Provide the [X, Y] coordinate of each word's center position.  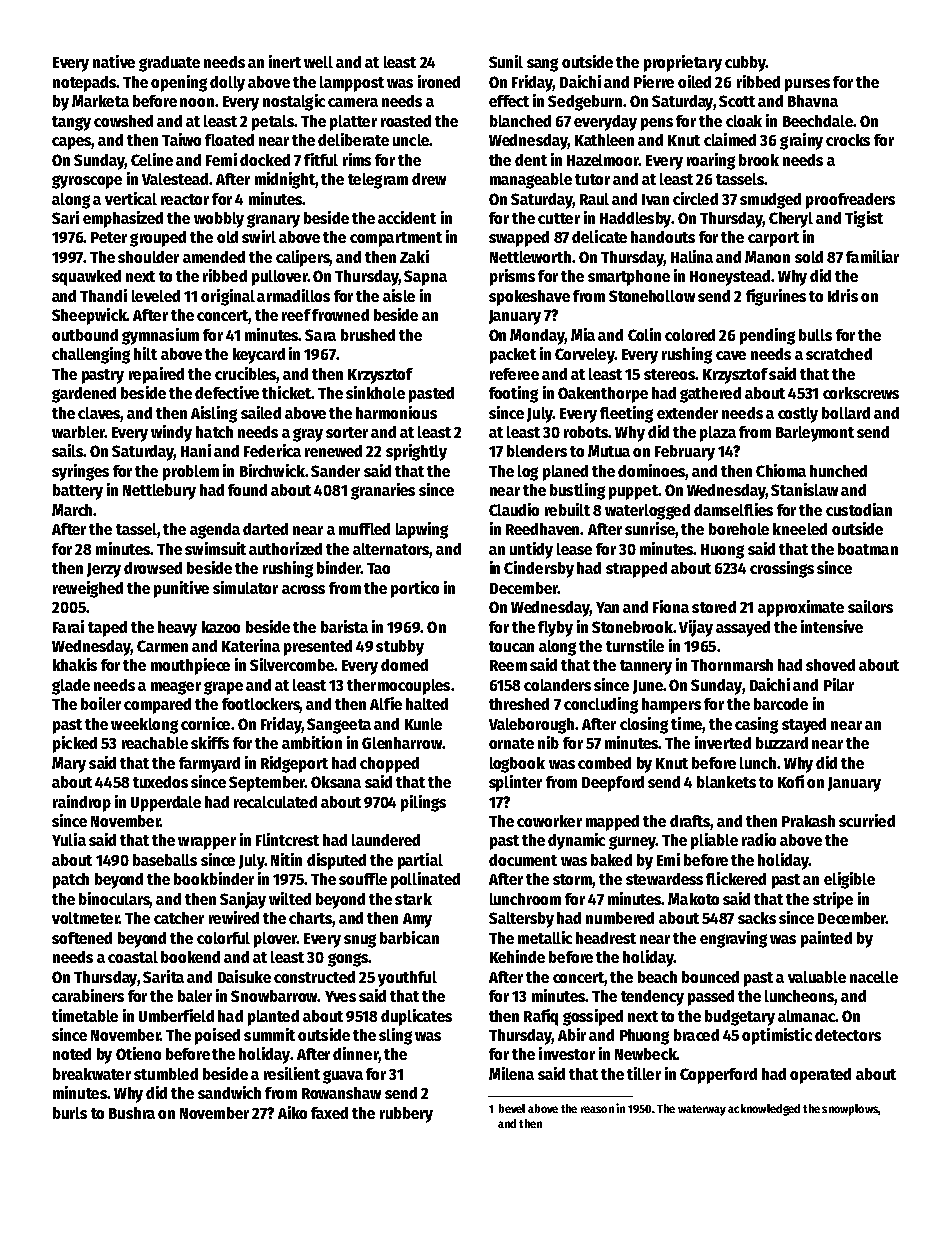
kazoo [221, 627]
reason [597, 1109]
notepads [85, 84]
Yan [607, 607]
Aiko [292, 1112]
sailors [870, 606]
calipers [303, 258]
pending [767, 336]
